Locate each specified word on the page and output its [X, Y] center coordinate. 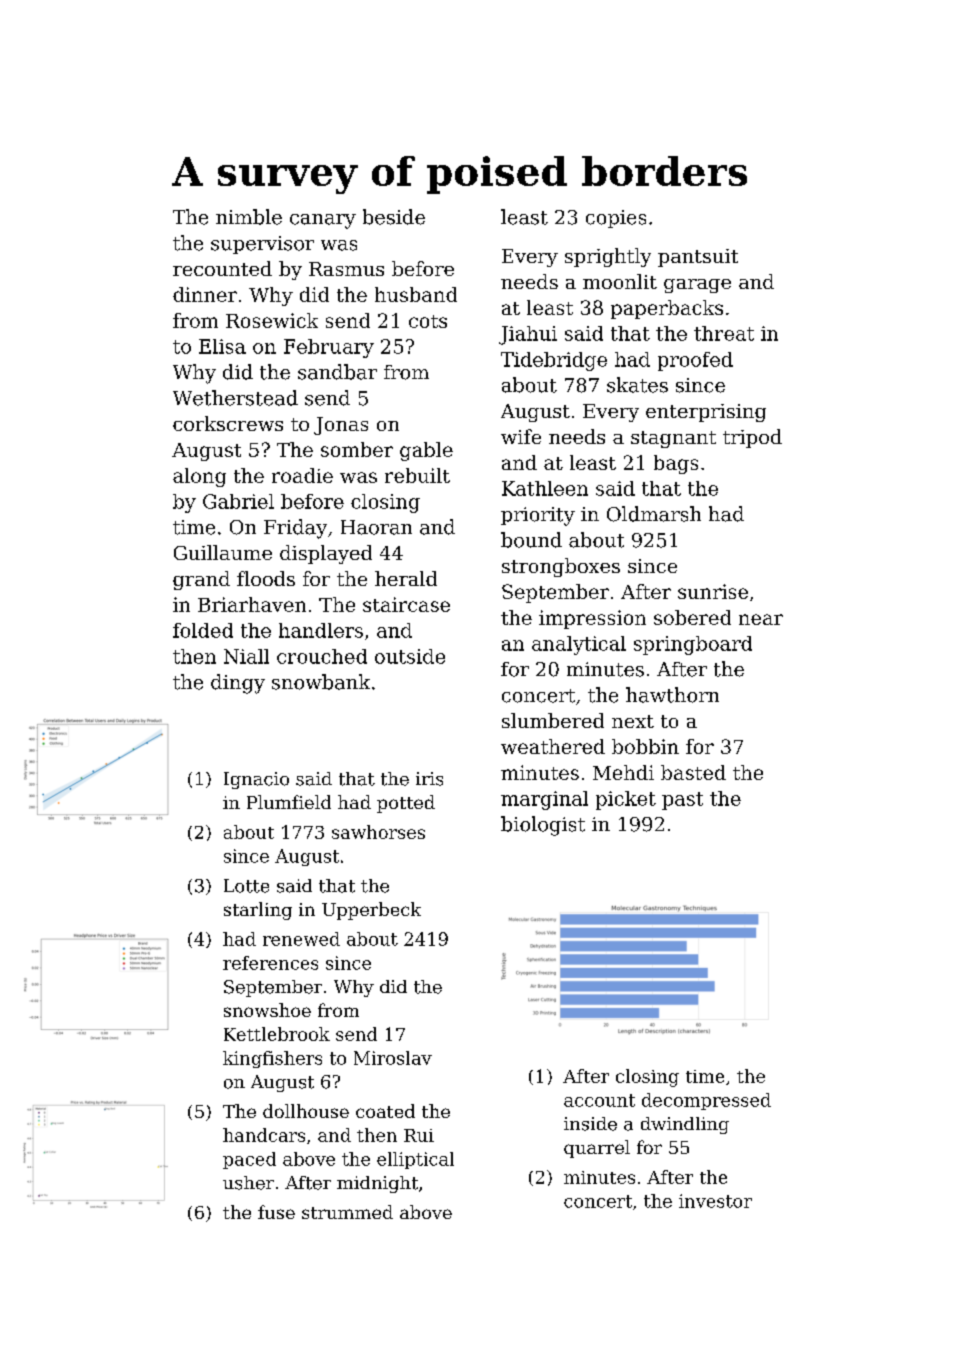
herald [406, 578]
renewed [301, 939]
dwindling [685, 1125]
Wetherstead [235, 398]
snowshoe [267, 1010]
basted [693, 772]
